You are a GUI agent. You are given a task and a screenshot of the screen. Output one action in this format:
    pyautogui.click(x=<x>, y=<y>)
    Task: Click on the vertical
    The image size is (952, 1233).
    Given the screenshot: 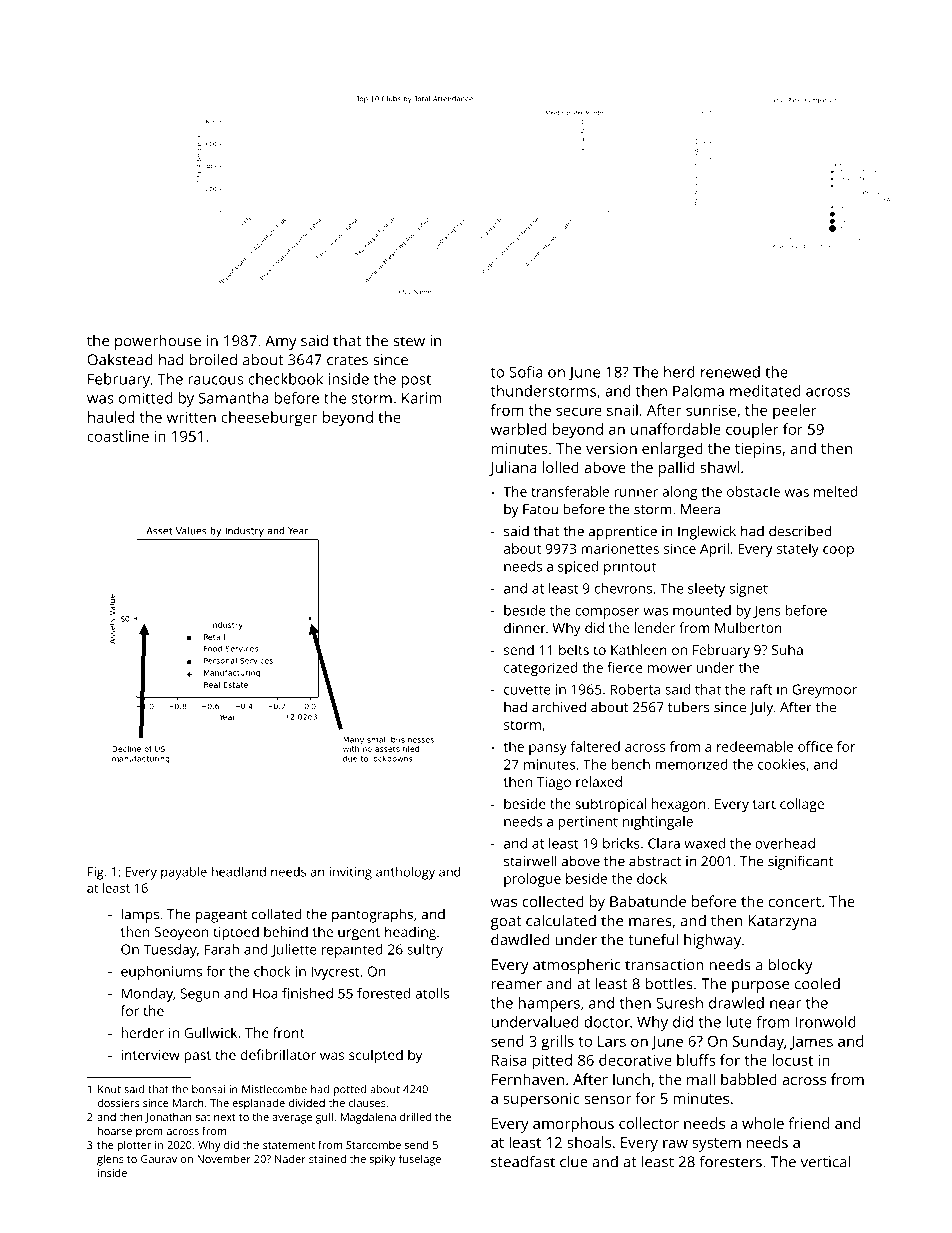 What is the action you would take?
    pyautogui.click(x=825, y=1161)
